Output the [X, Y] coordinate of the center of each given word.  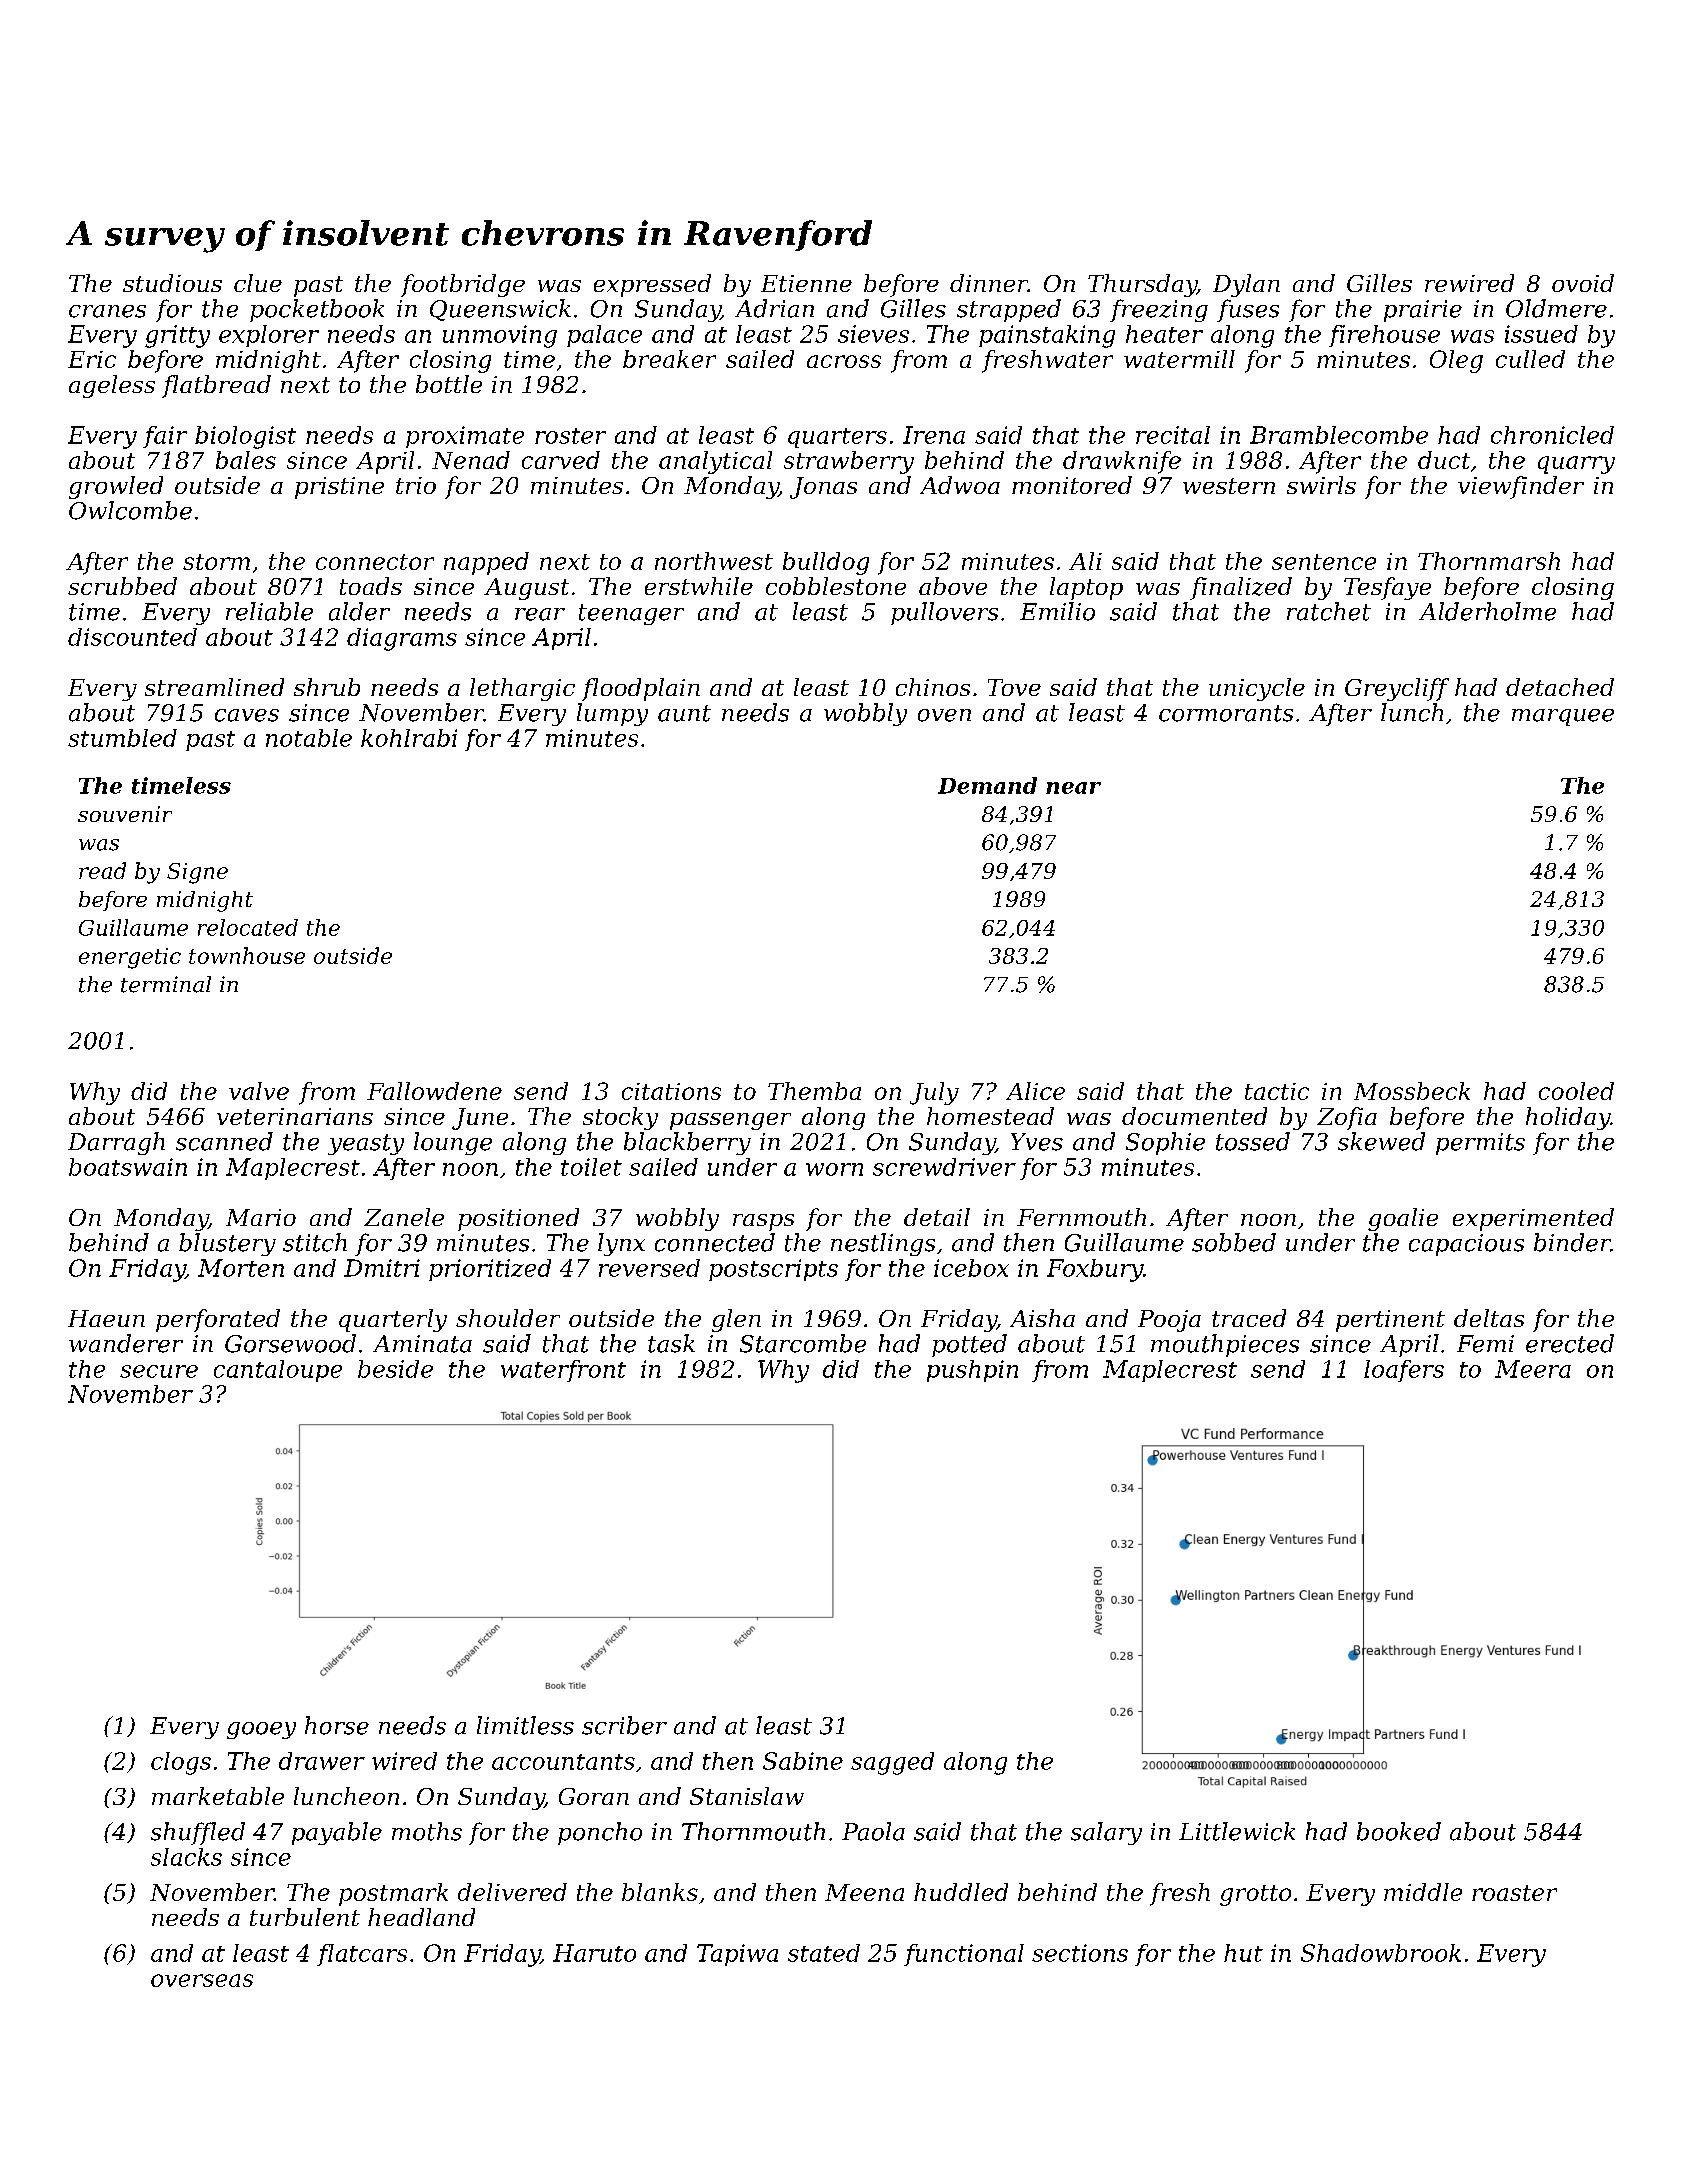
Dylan [1246, 285]
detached [1560, 687]
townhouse [247, 955]
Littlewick [1237, 1831]
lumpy [612, 714]
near [1073, 788]
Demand [987, 785]
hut [1243, 1953]
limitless [525, 1725]
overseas [202, 1980]
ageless [112, 386]
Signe [197, 873]
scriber [624, 1725]
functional [964, 1955]
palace [604, 336]
